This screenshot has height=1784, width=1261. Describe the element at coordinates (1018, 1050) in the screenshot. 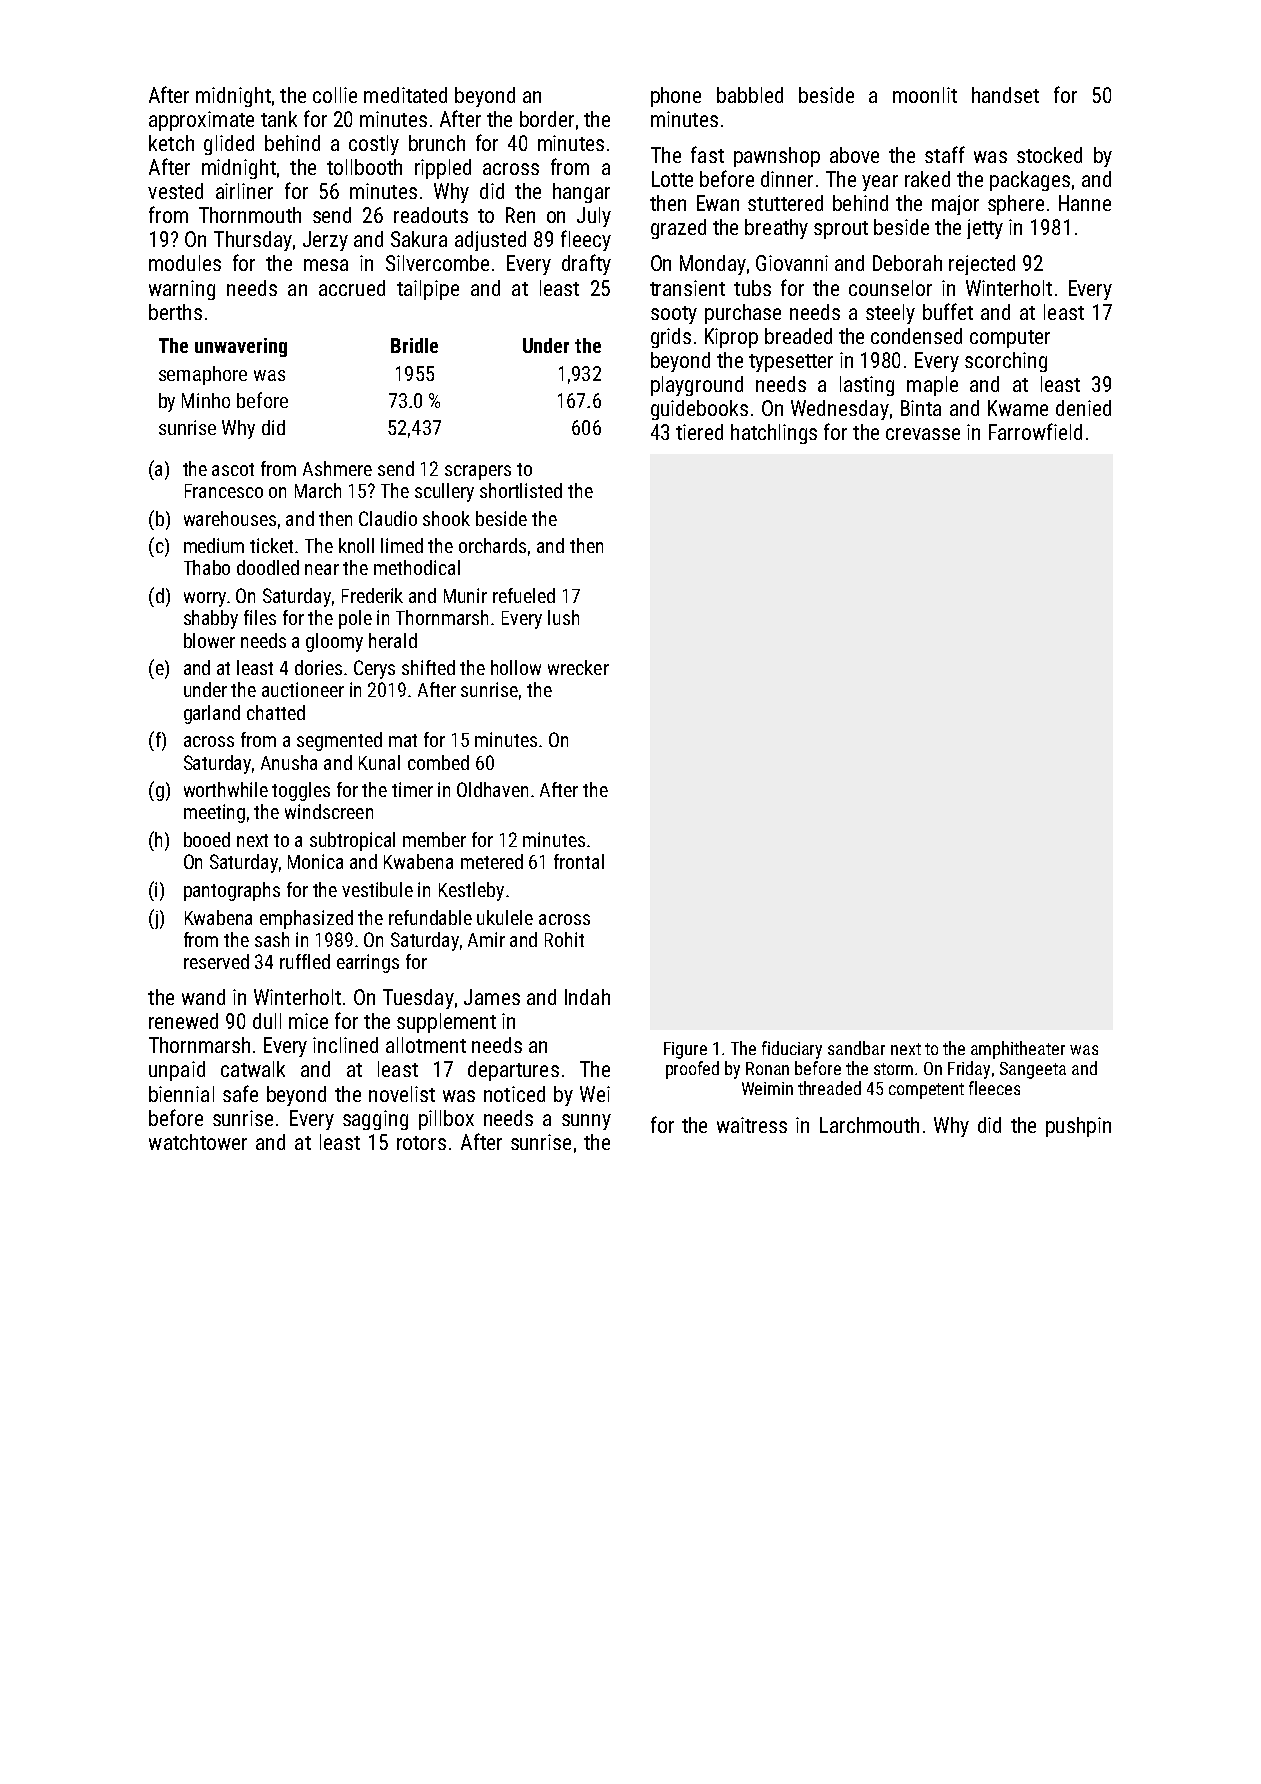

I see `amphitheater` at that location.
